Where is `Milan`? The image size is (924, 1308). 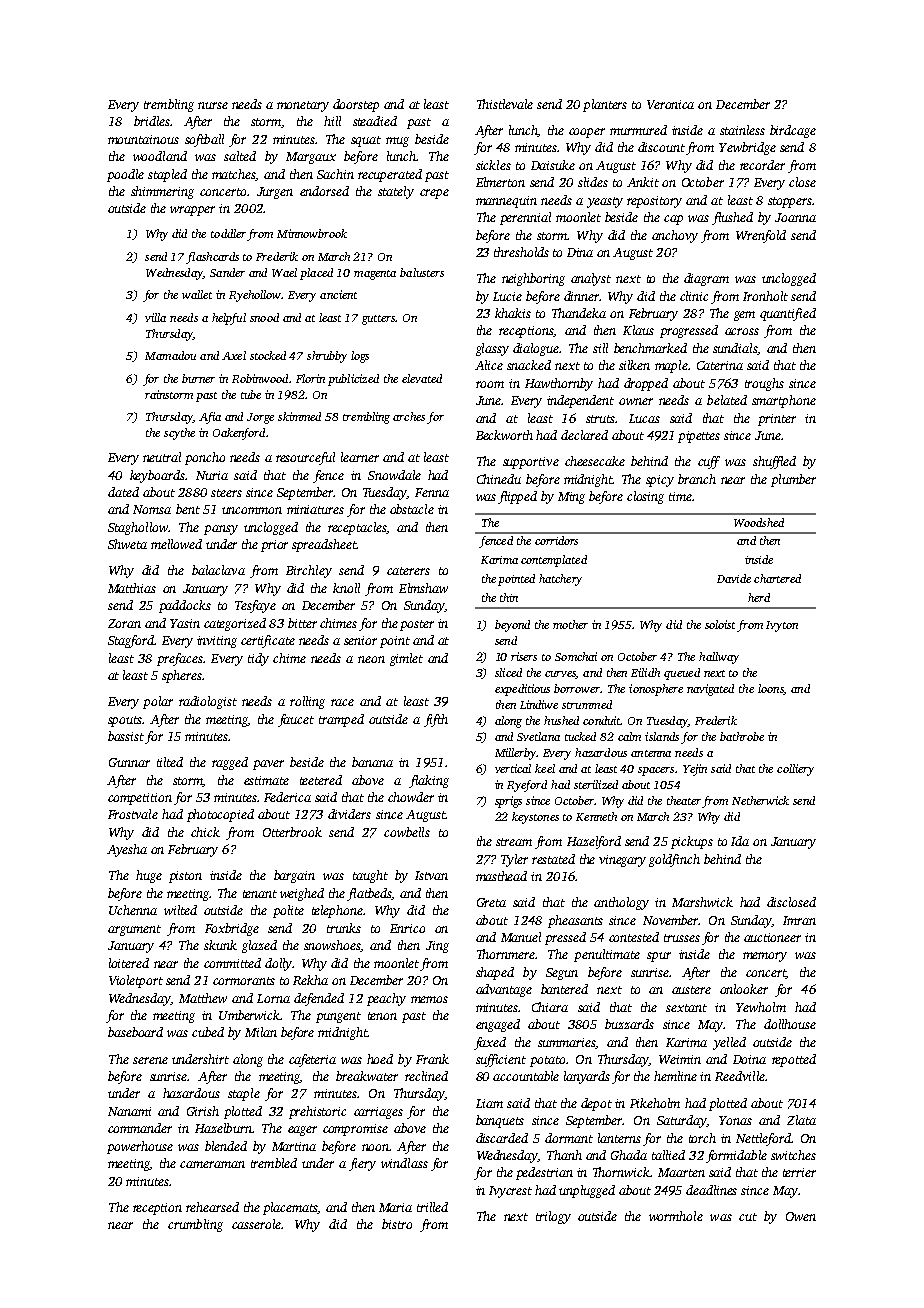 Milan is located at coordinates (261, 1032).
